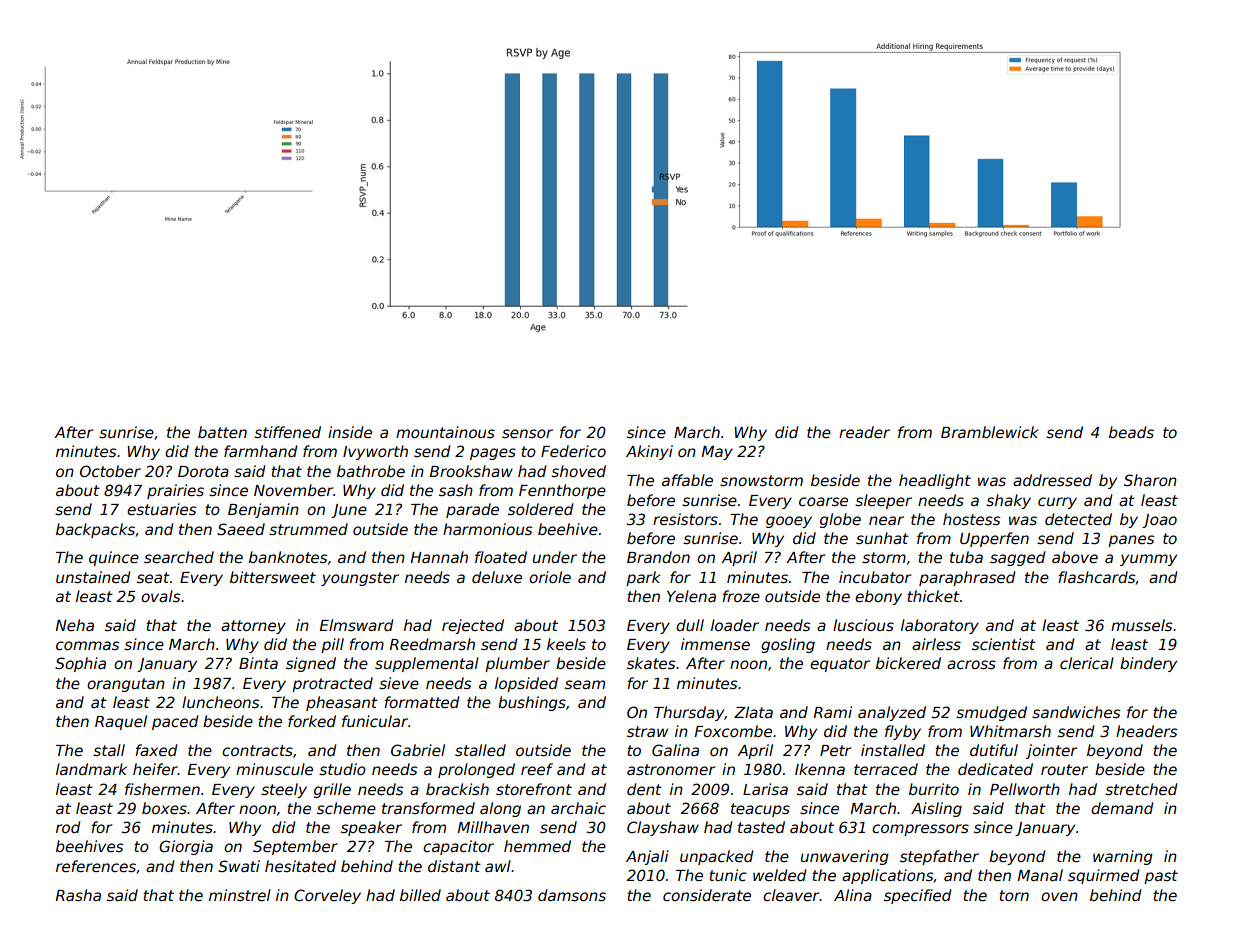 This screenshot has height=952, width=1233. What do you see at coordinates (164, 808) in the screenshot?
I see `boxes` at bounding box center [164, 808].
